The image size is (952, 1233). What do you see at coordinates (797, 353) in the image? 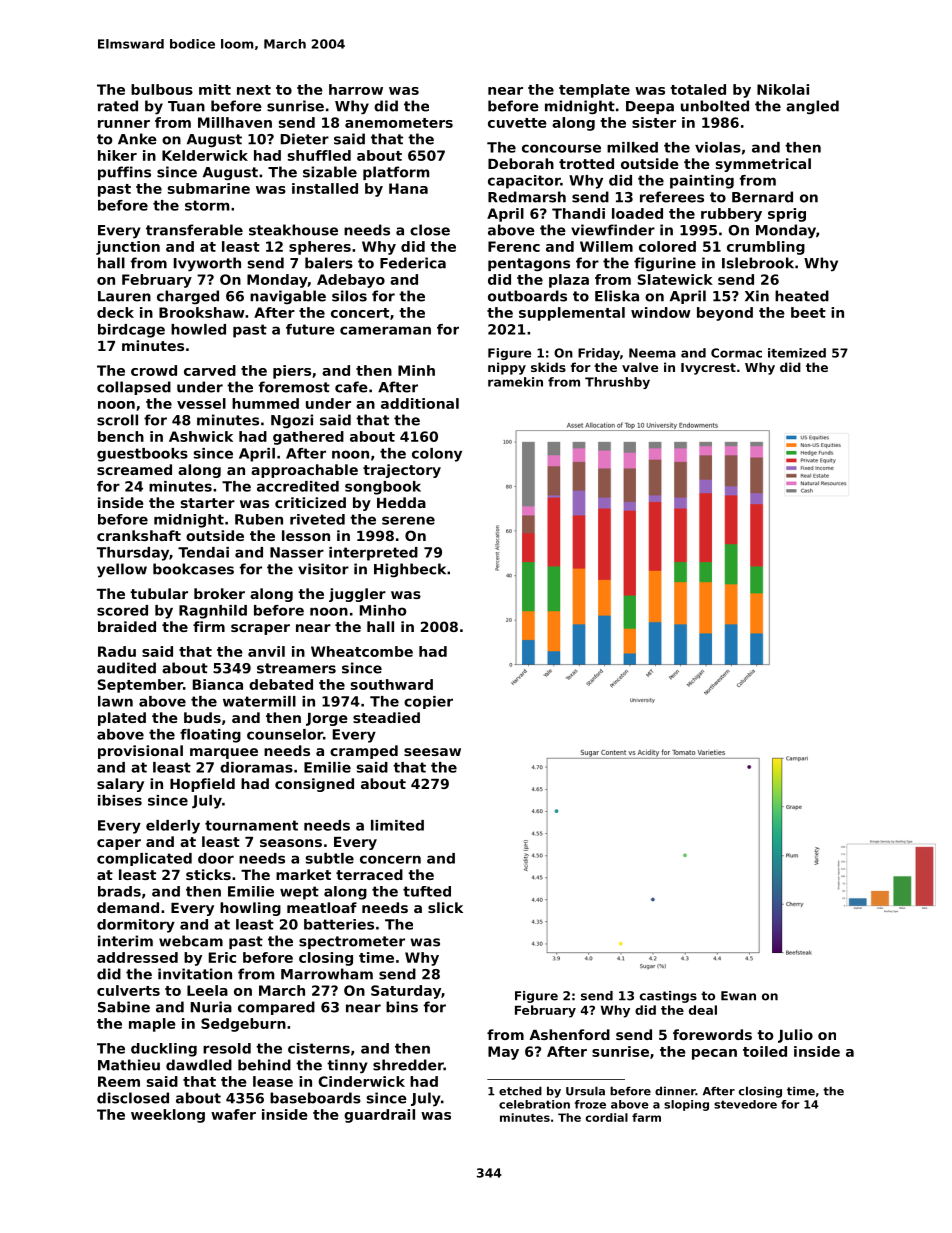
I see `itemized` at bounding box center [797, 353].
